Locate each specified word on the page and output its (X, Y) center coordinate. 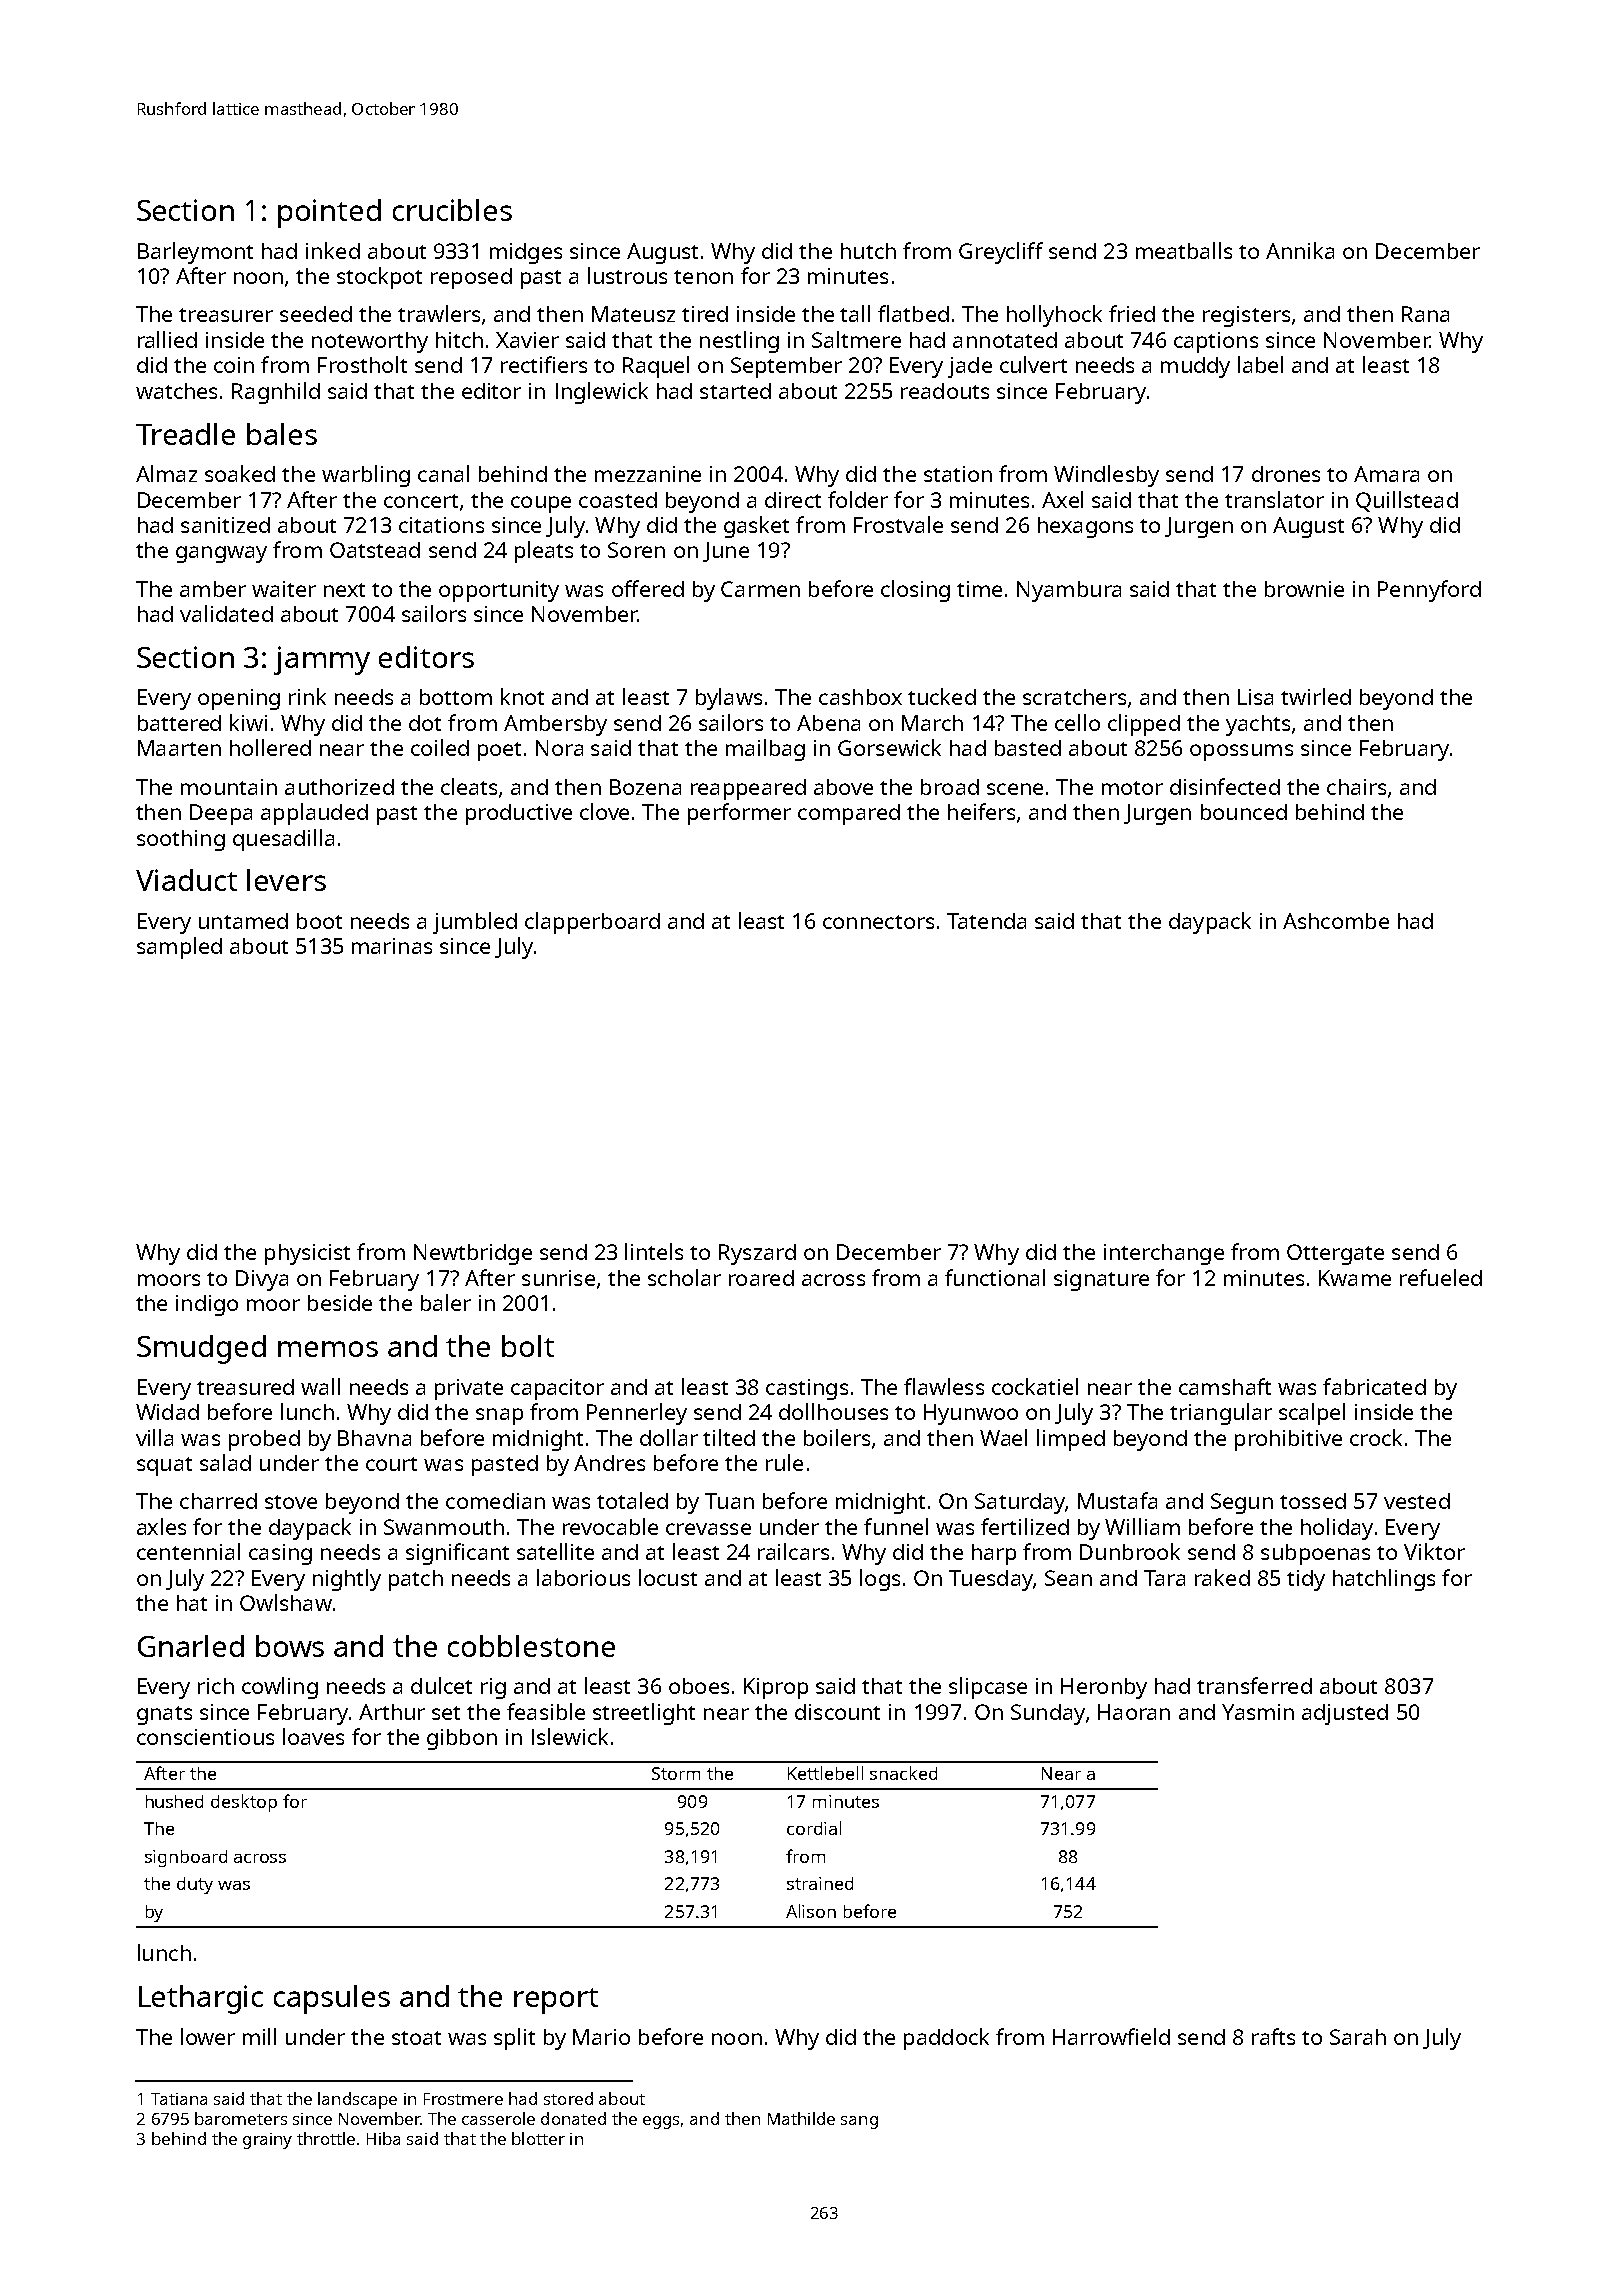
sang (859, 2122)
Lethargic (201, 1999)
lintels (654, 1251)
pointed (329, 213)
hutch (868, 251)
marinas (392, 946)
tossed (1313, 1501)
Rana (1425, 314)
